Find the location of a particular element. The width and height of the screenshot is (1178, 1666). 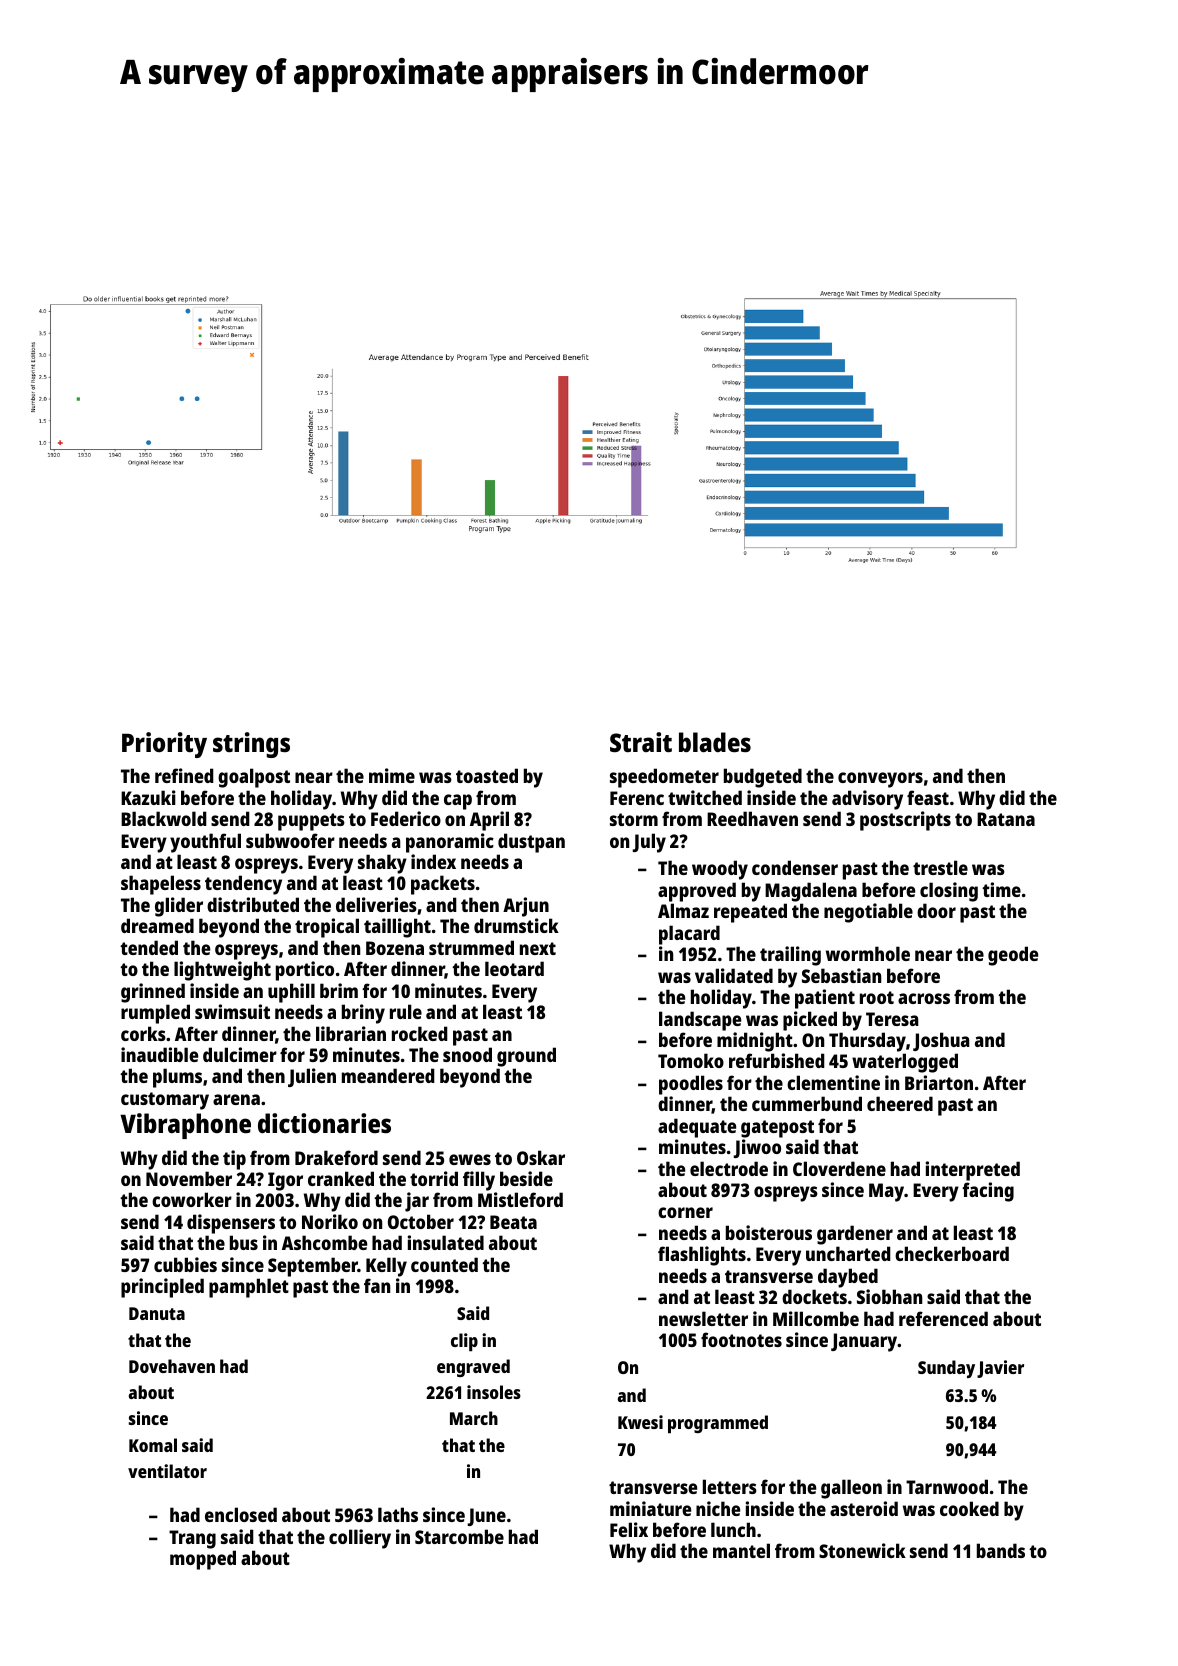

inaudible is located at coordinates (159, 1054).
